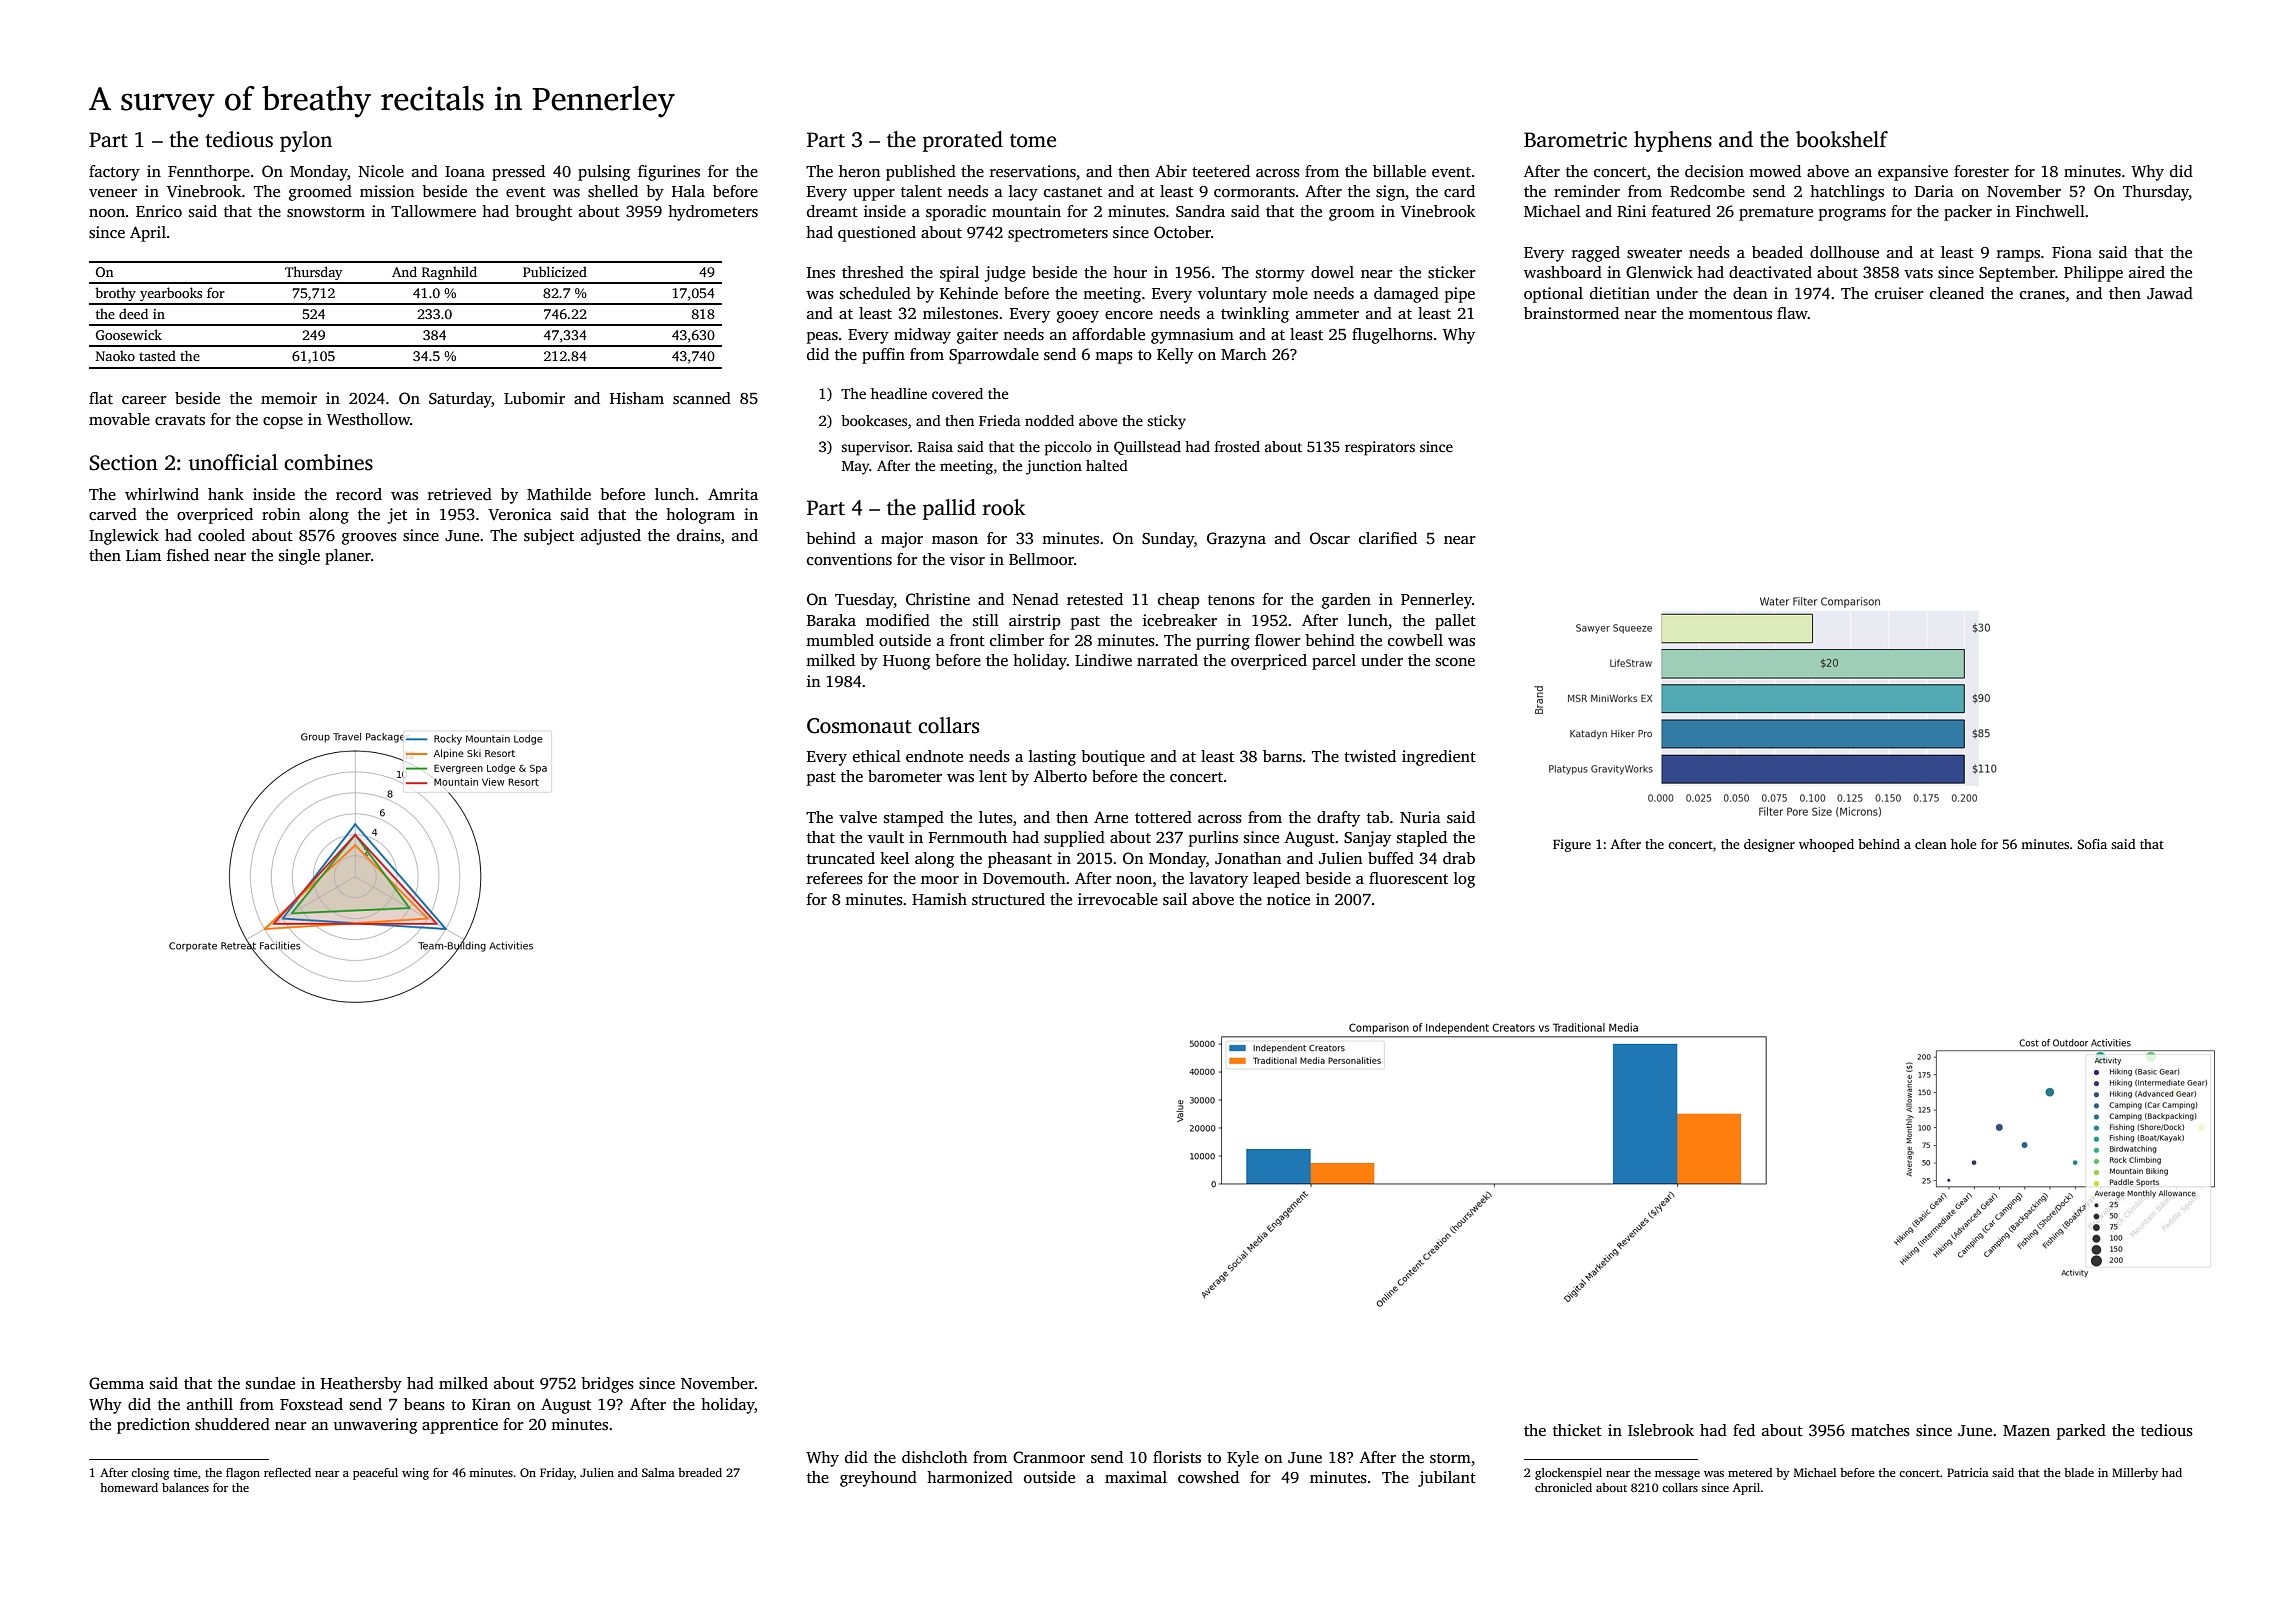  Describe the element at coordinates (1074, 839) in the screenshot. I see `supplied` at that location.
